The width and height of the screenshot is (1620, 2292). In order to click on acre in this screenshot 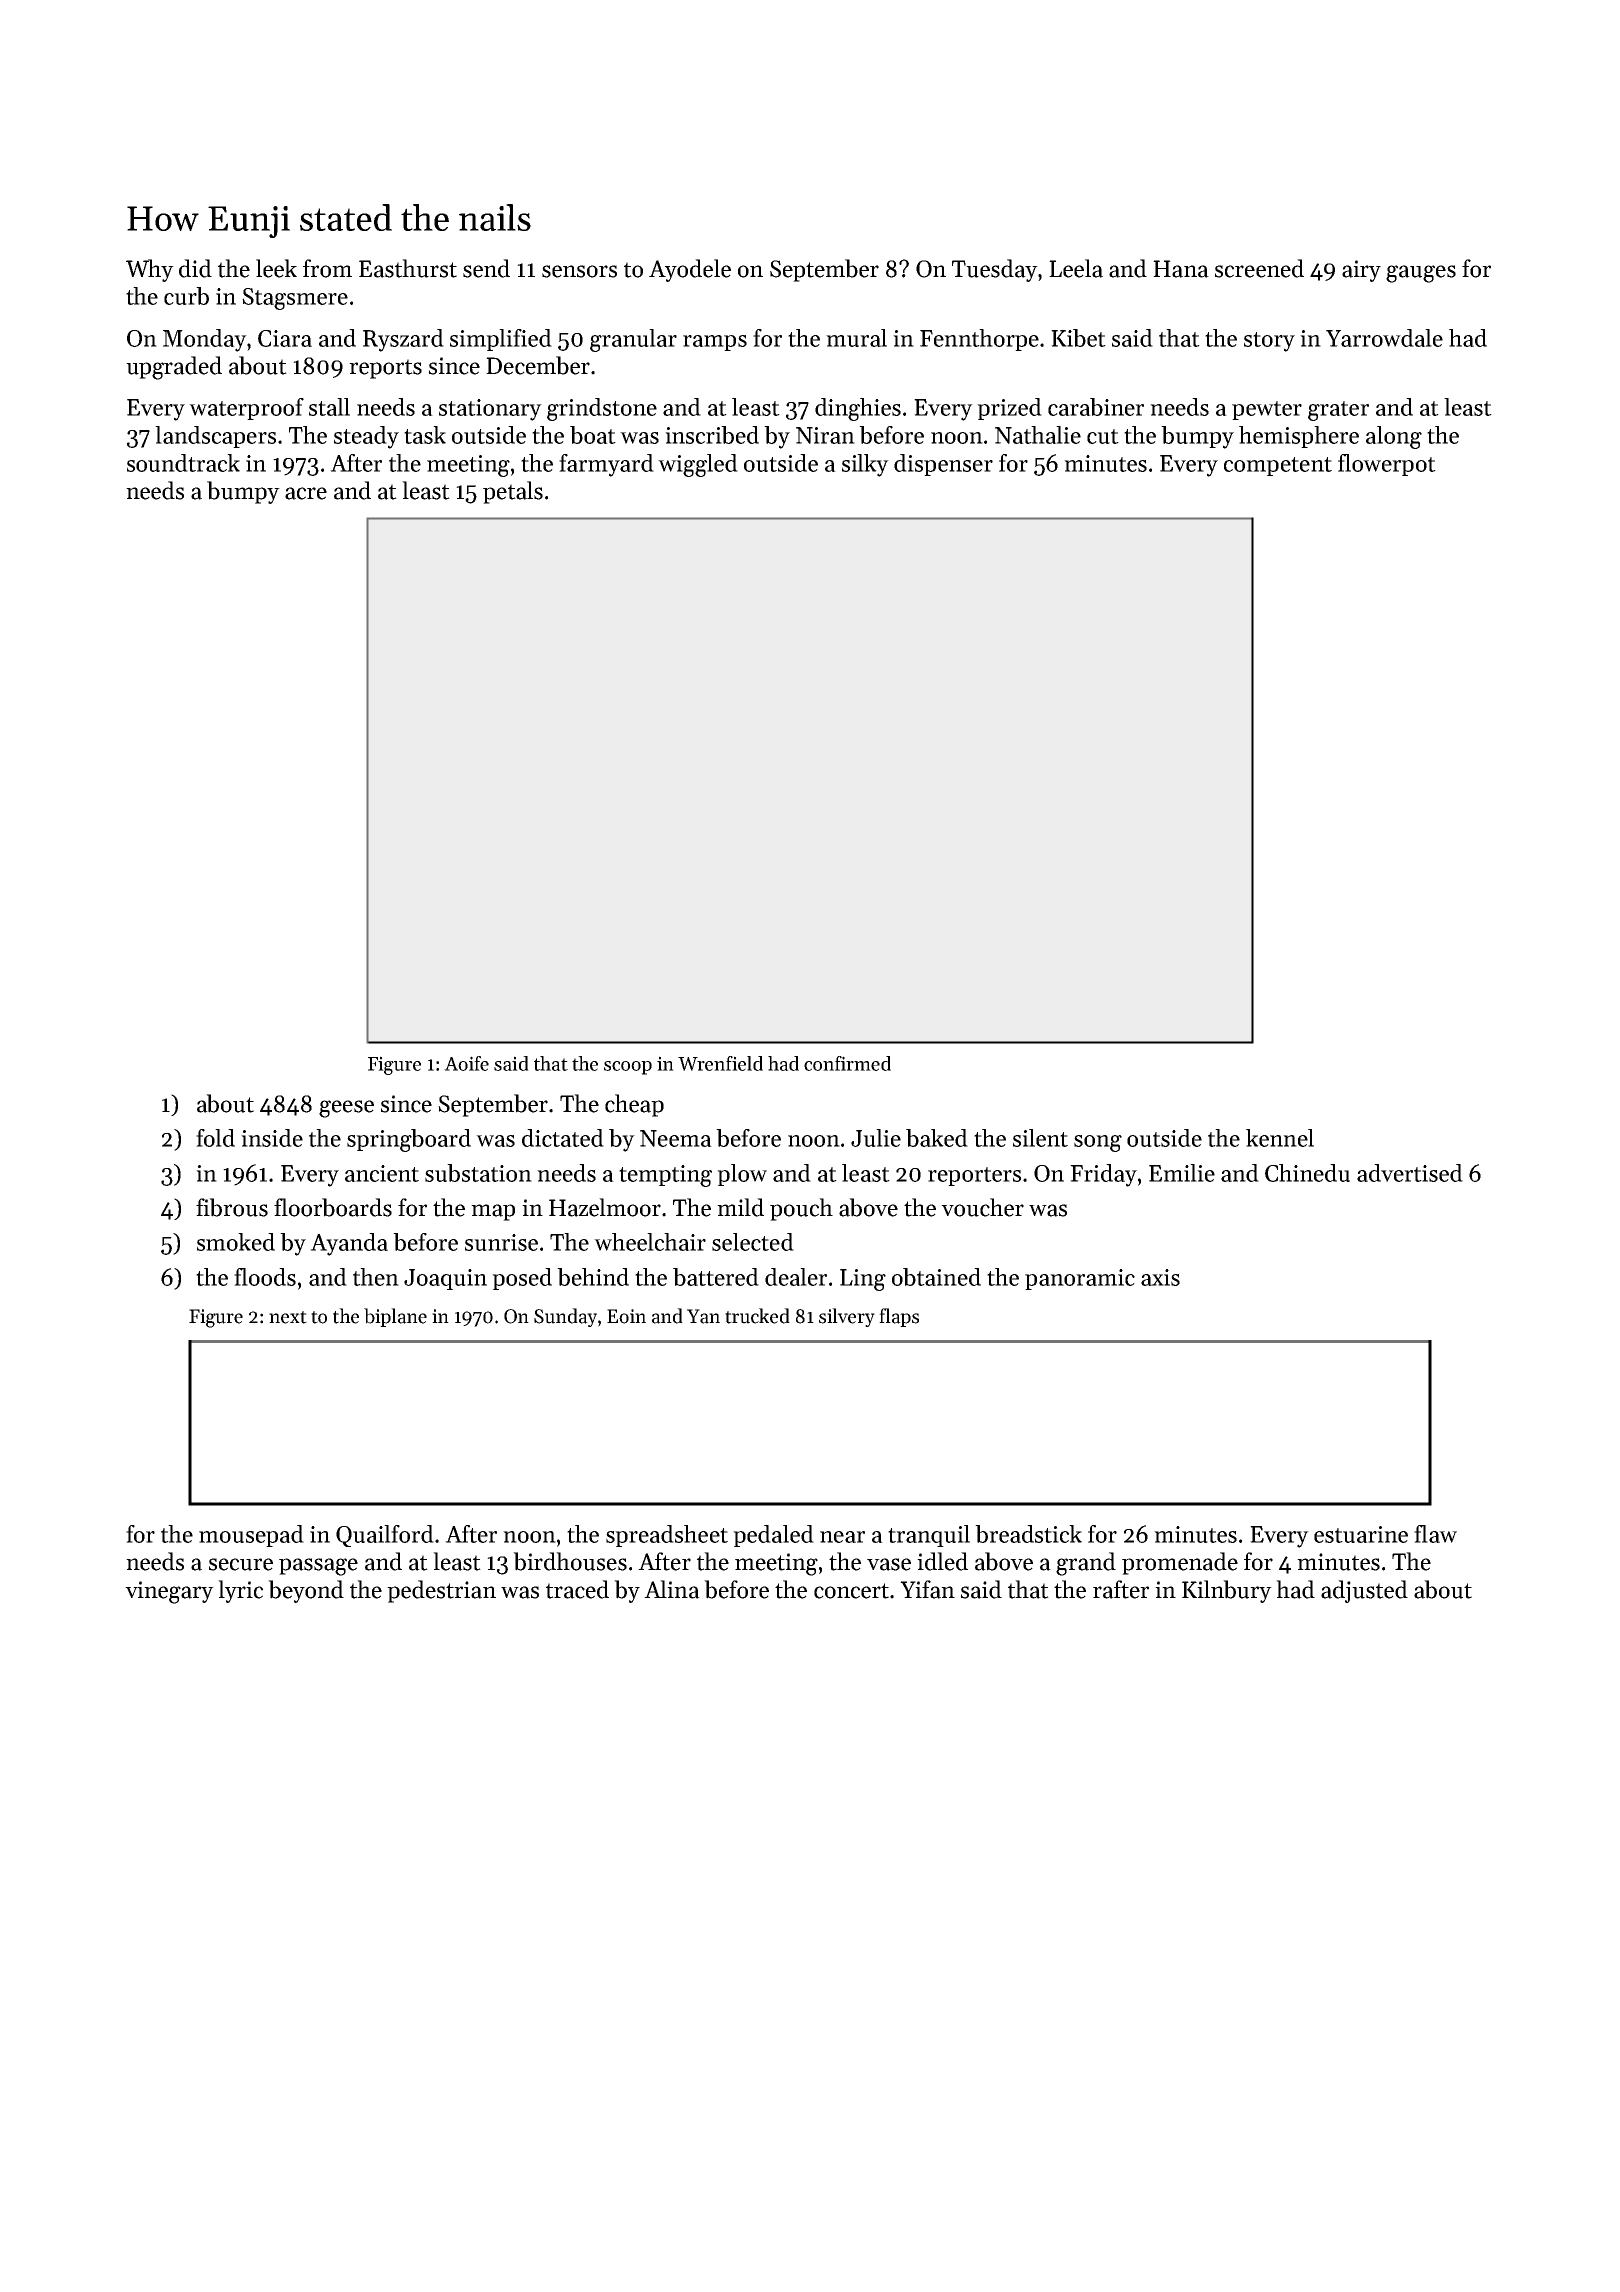, I will do `click(306, 493)`.
